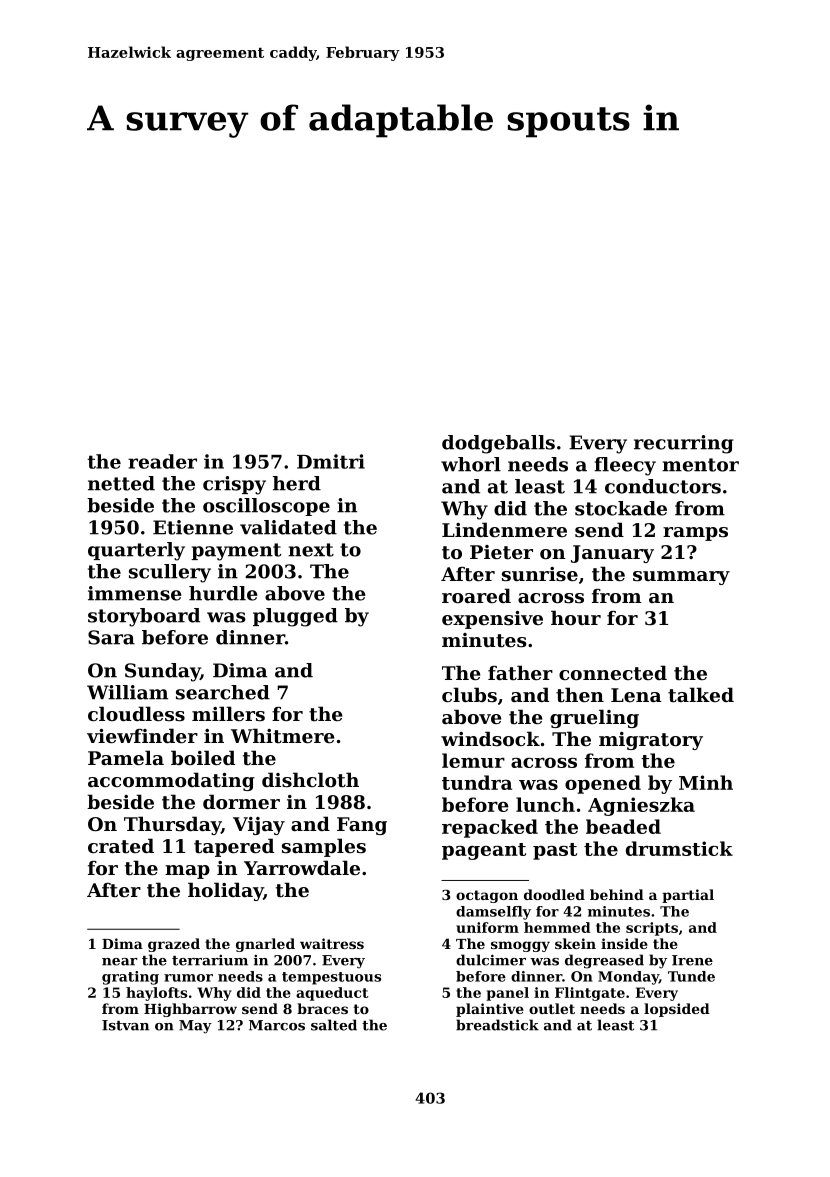 The image size is (830, 1177). Describe the element at coordinates (125, 1025) in the document. I see `Istvan` at that location.
